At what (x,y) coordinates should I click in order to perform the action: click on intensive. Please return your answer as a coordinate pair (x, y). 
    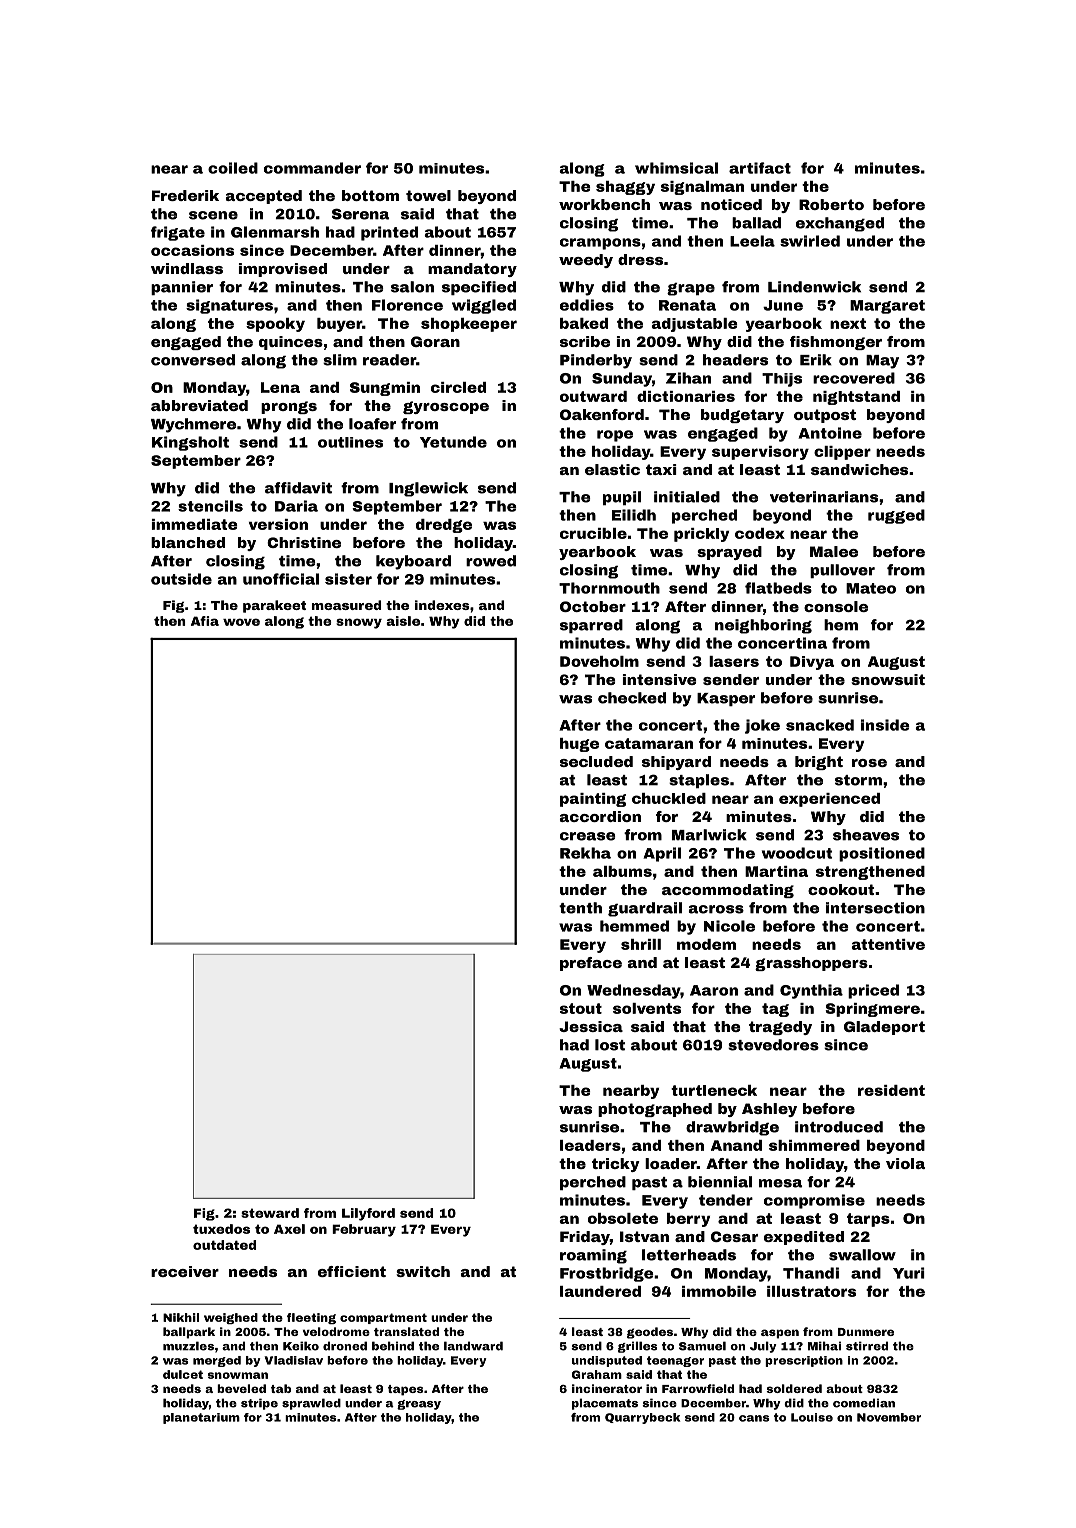
    Looking at the image, I should click on (659, 679).
